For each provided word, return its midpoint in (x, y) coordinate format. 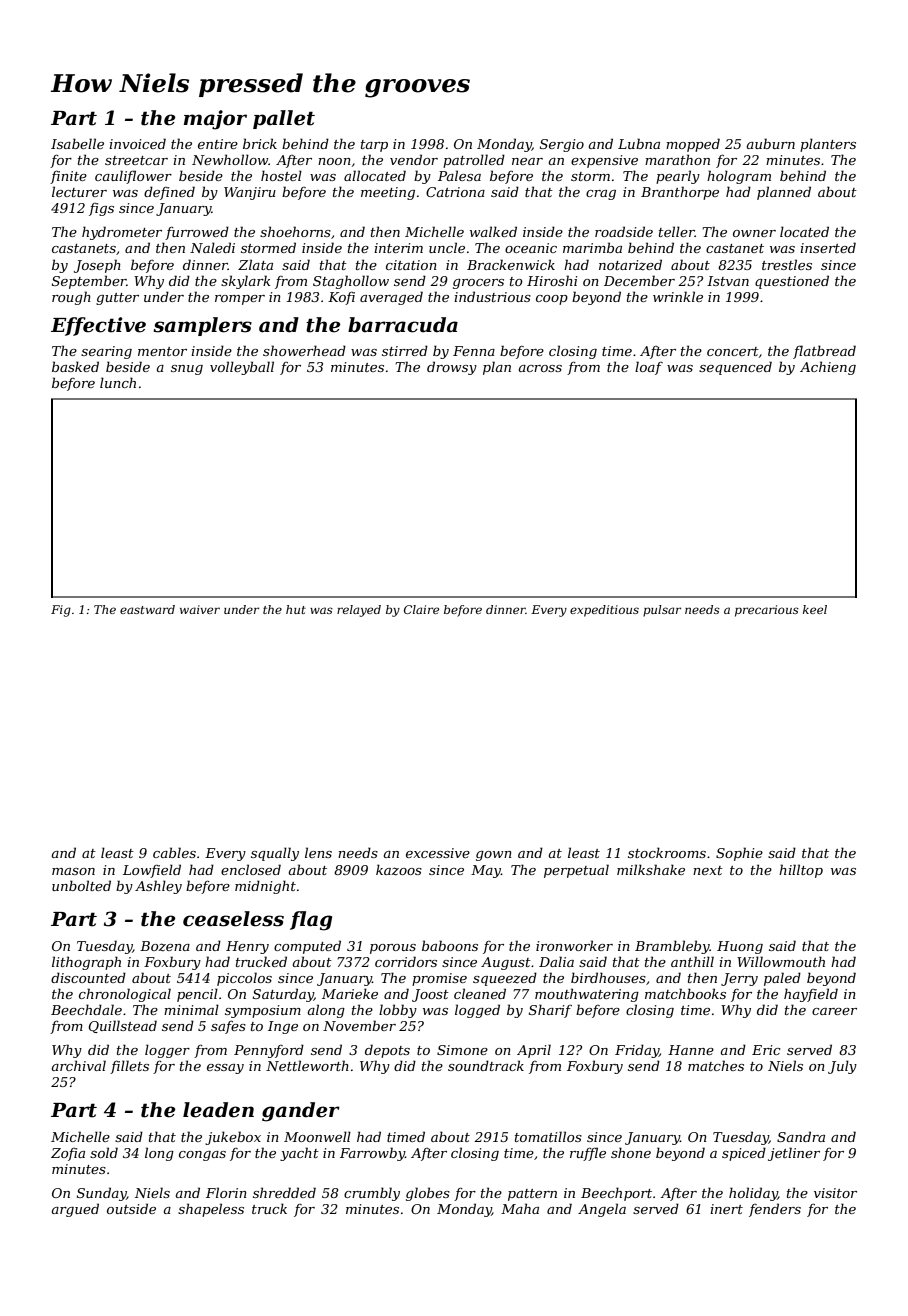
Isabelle (77, 143)
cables (174, 852)
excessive (438, 853)
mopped (693, 145)
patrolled (474, 161)
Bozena (165, 946)
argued (75, 1210)
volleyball (242, 368)
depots (387, 1051)
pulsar (662, 611)
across (540, 368)
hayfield (811, 995)
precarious (767, 611)
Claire (421, 609)
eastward (147, 609)
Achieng (828, 368)
